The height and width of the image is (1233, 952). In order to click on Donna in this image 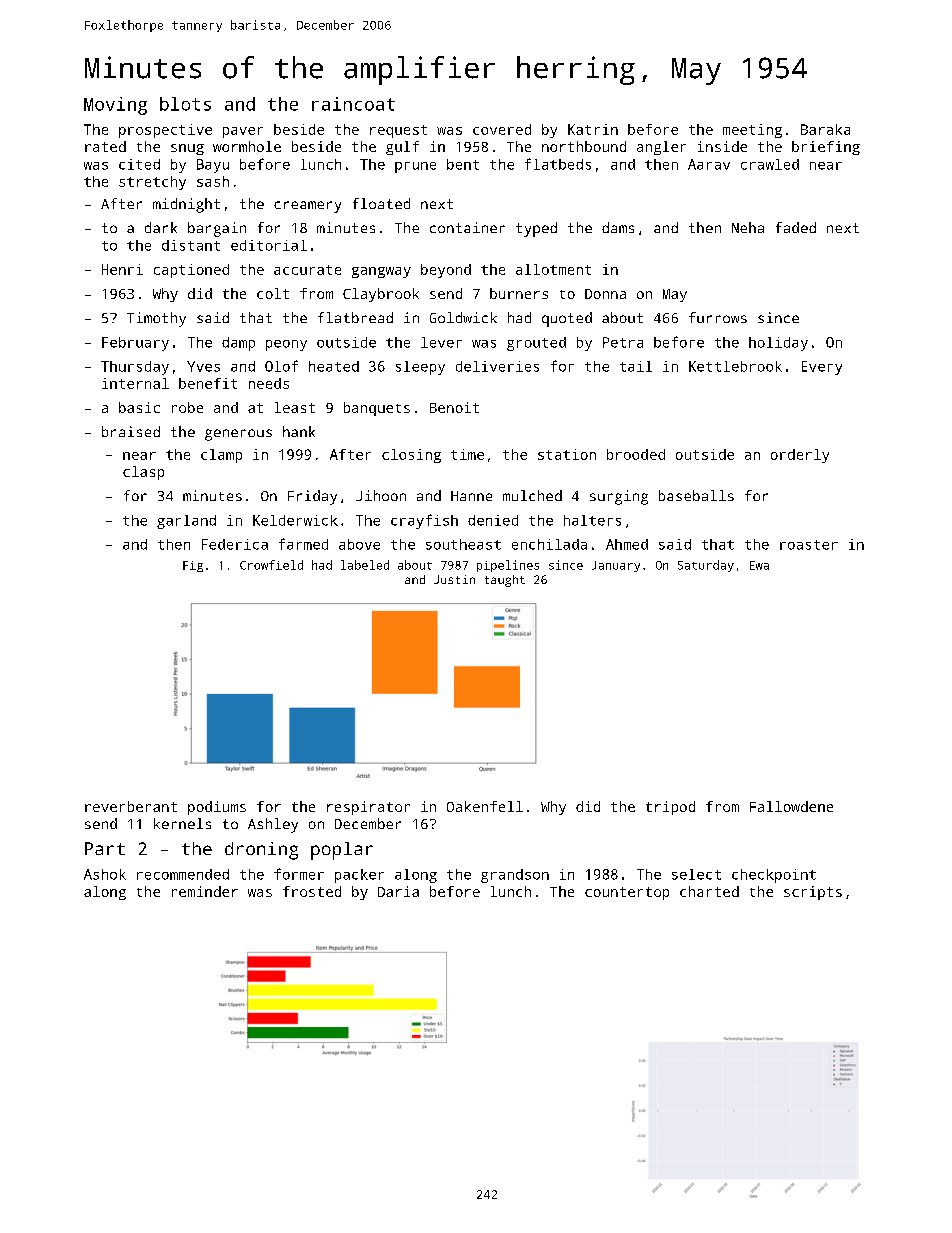, I will do `click(605, 294)`.
